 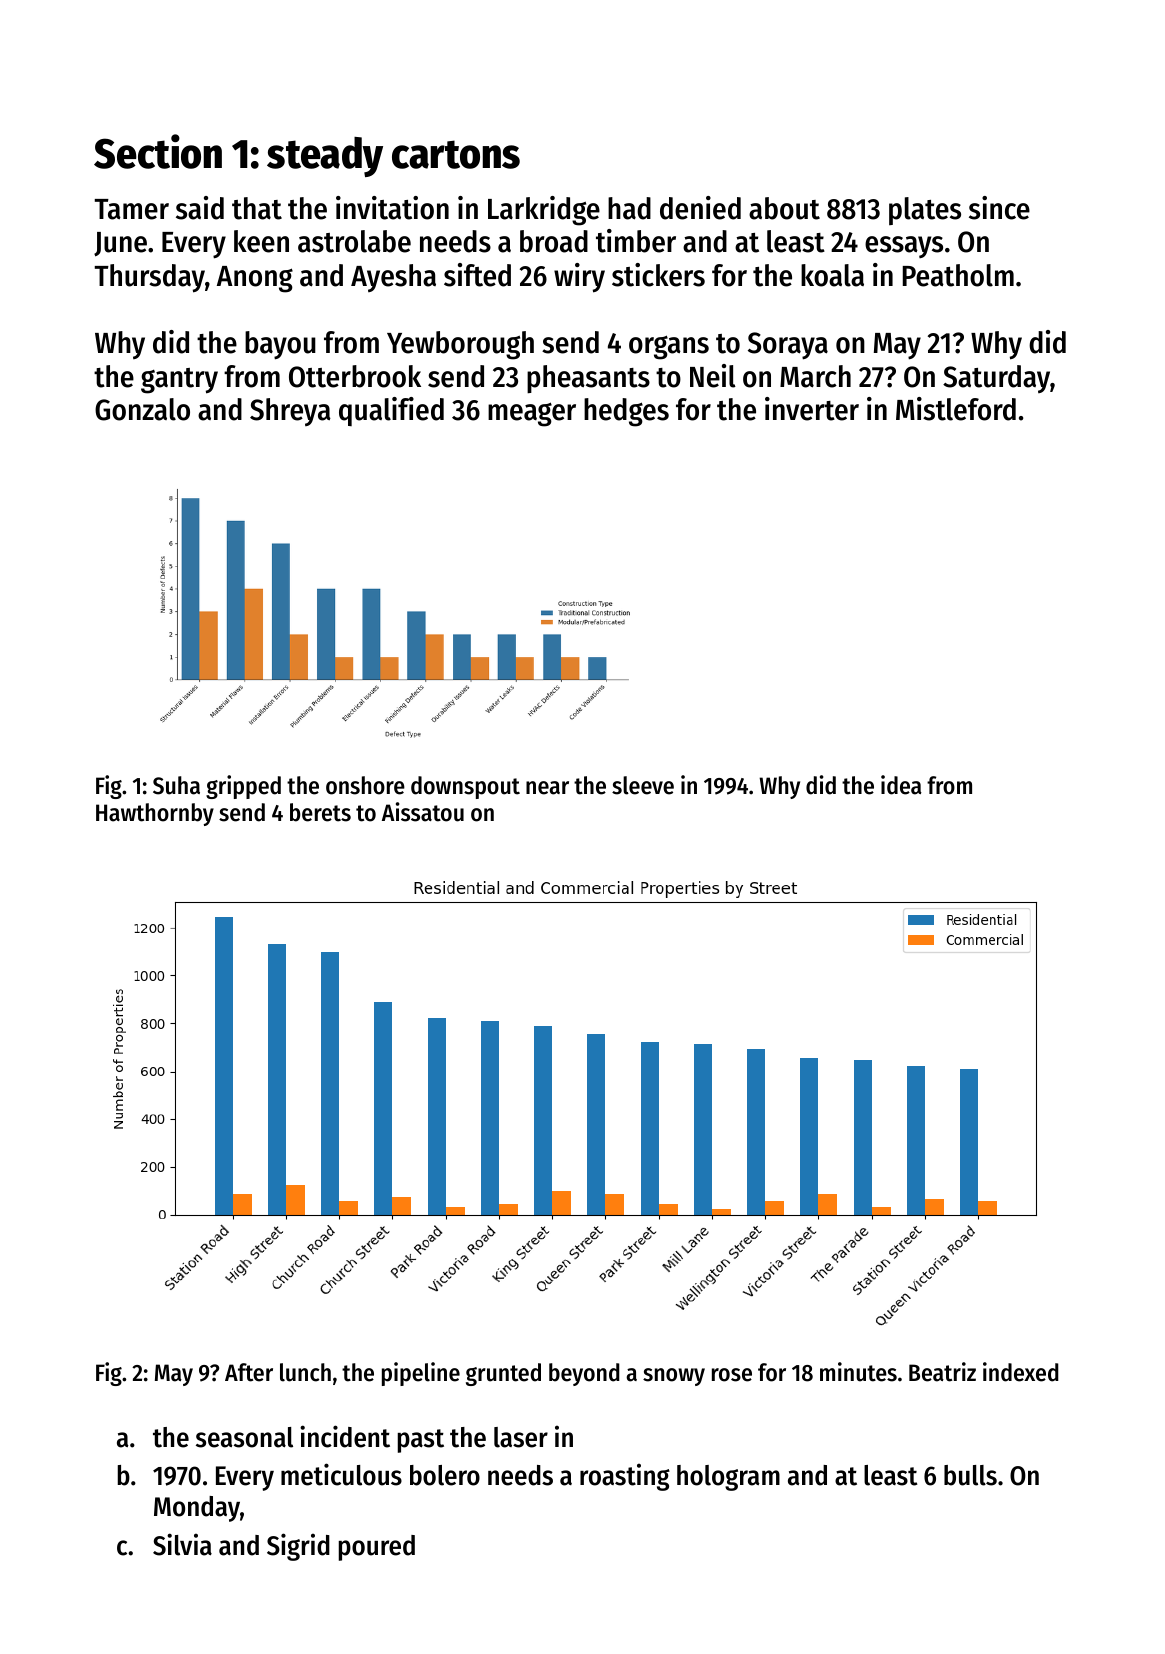 I want to click on lunch, so click(x=305, y=1372).
